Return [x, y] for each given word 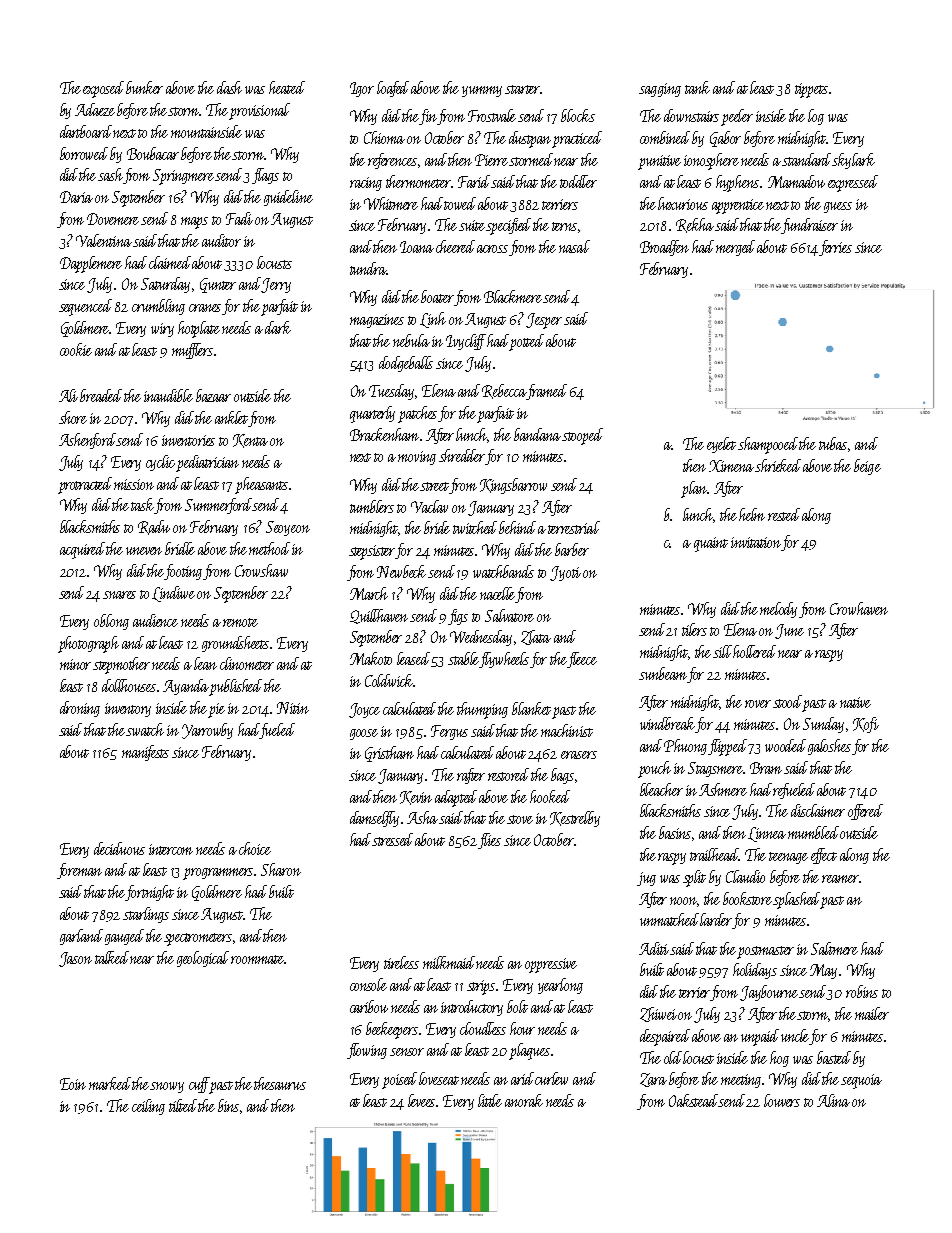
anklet [232, 419]
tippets [811, 90]
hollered [755, 651]
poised [399, 1080]
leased [413, 658]
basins [675, 832]
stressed [393, 839]
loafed [393, 89]
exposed [103, 89]
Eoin [73, 1084]
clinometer [247, 663]
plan [694, 489]
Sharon [281, 869]
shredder [462, 455]
